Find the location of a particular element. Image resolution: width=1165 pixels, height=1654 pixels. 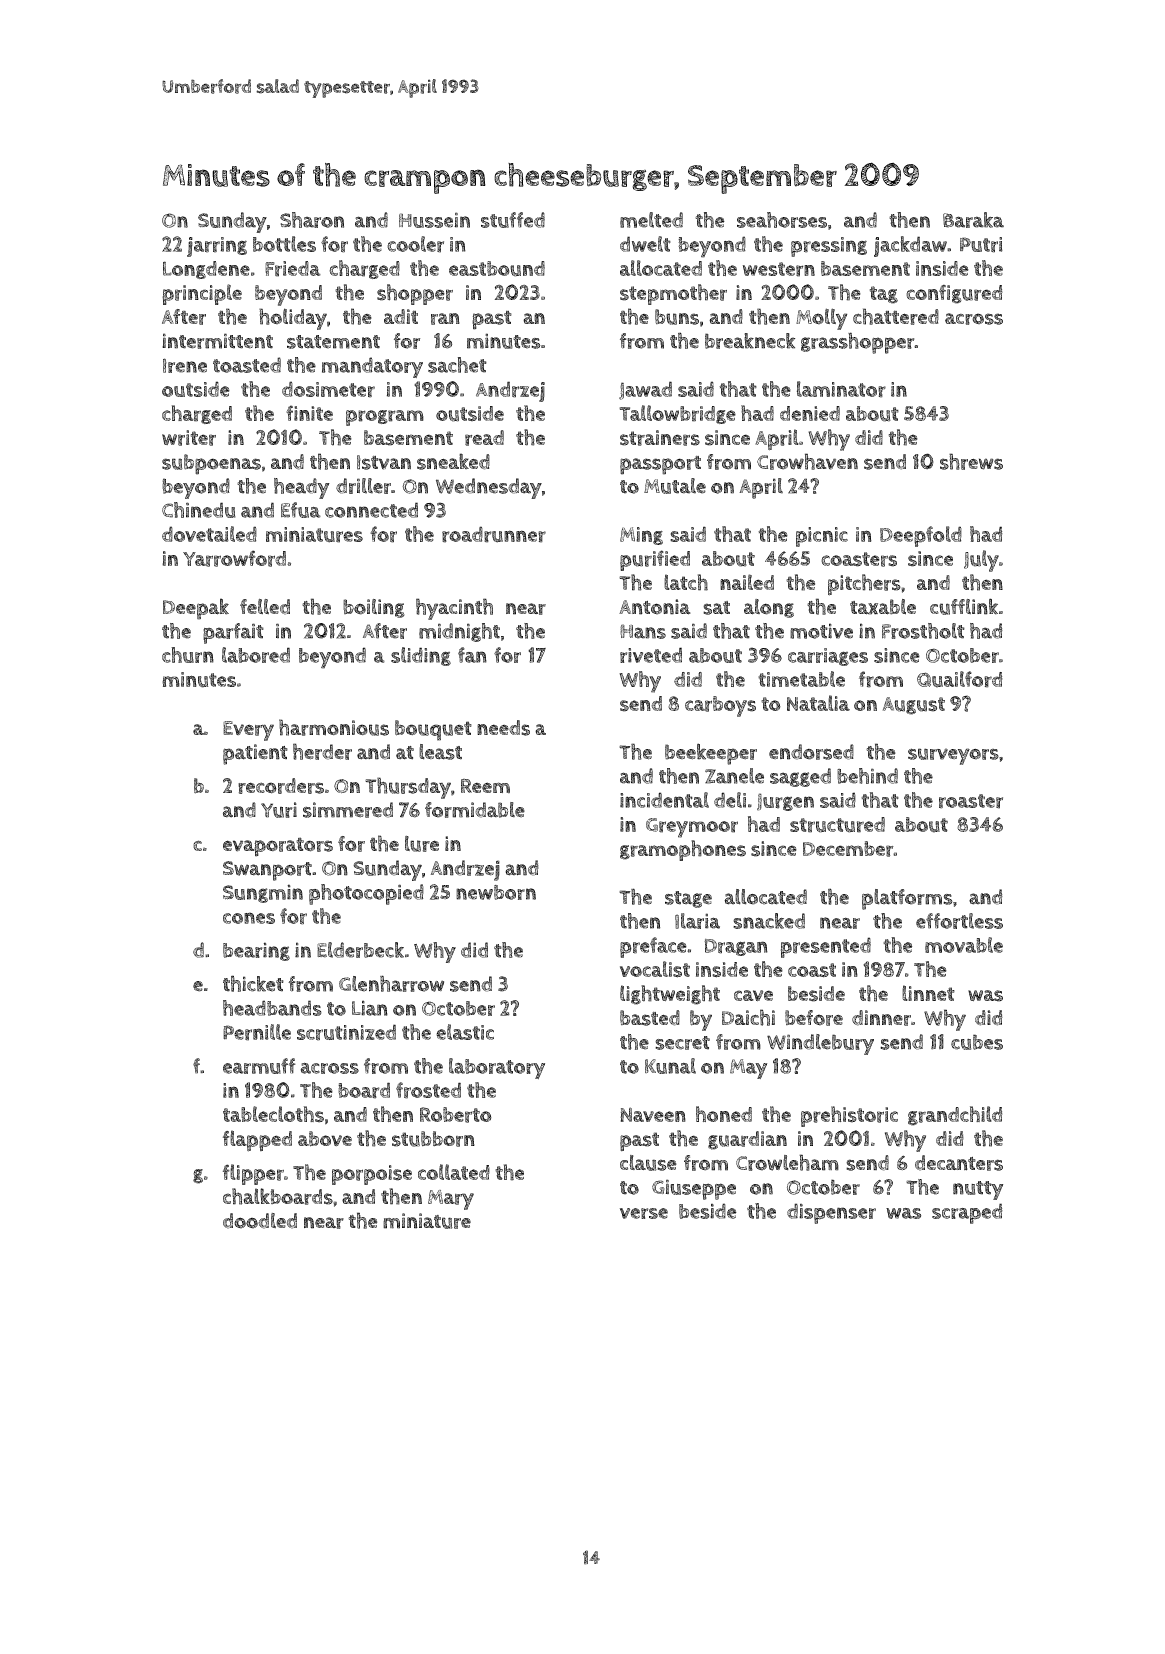

frosted is located at coordinates (428, 1090).
